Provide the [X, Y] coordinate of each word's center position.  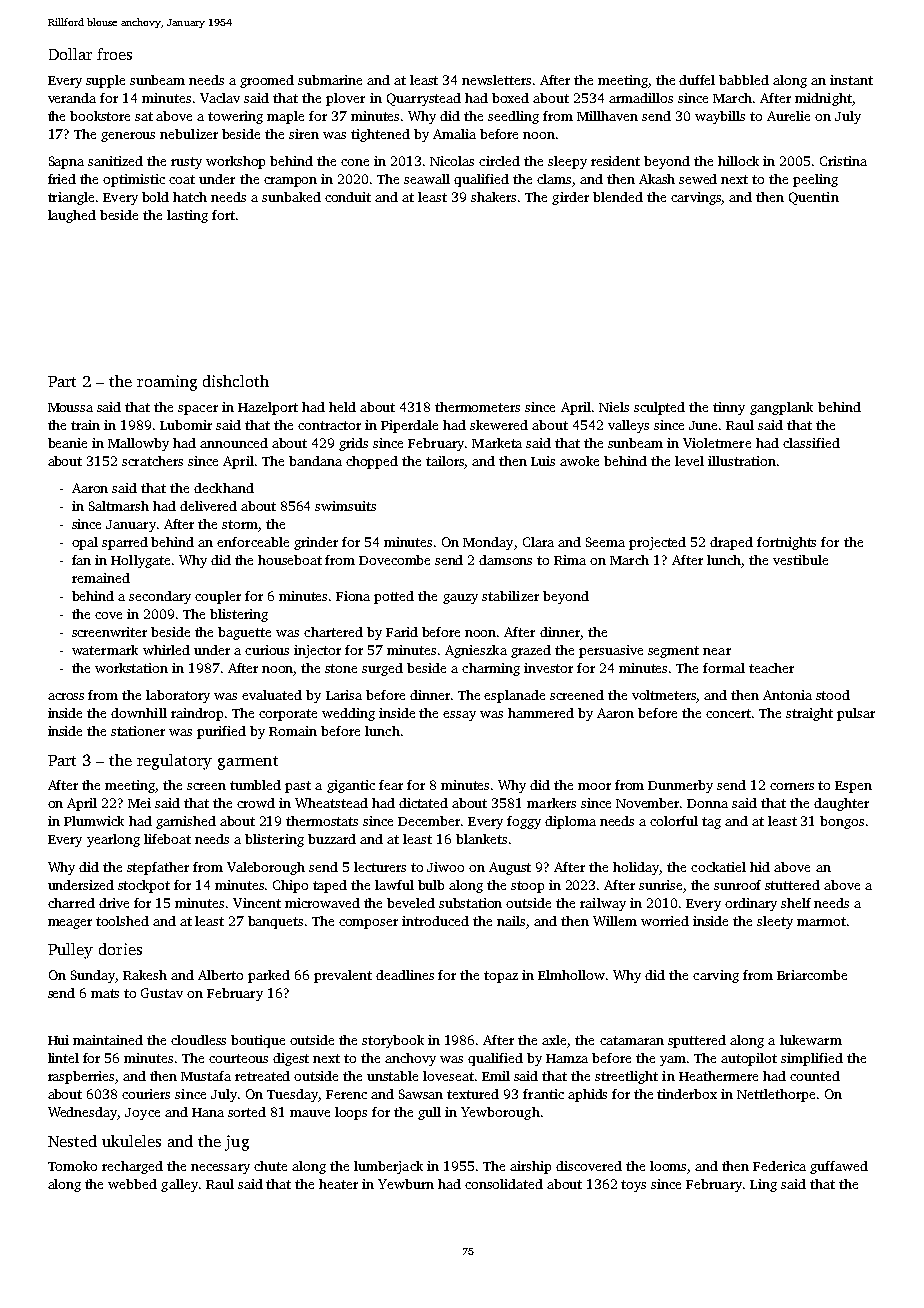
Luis [543, 461]
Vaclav [220, 98]
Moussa [70, 407]
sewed [698, 179]
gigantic [351, 786]
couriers [146, 1094]
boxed [510, 98]
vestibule [800, 560]
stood [833, 695]
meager [70, 924]
